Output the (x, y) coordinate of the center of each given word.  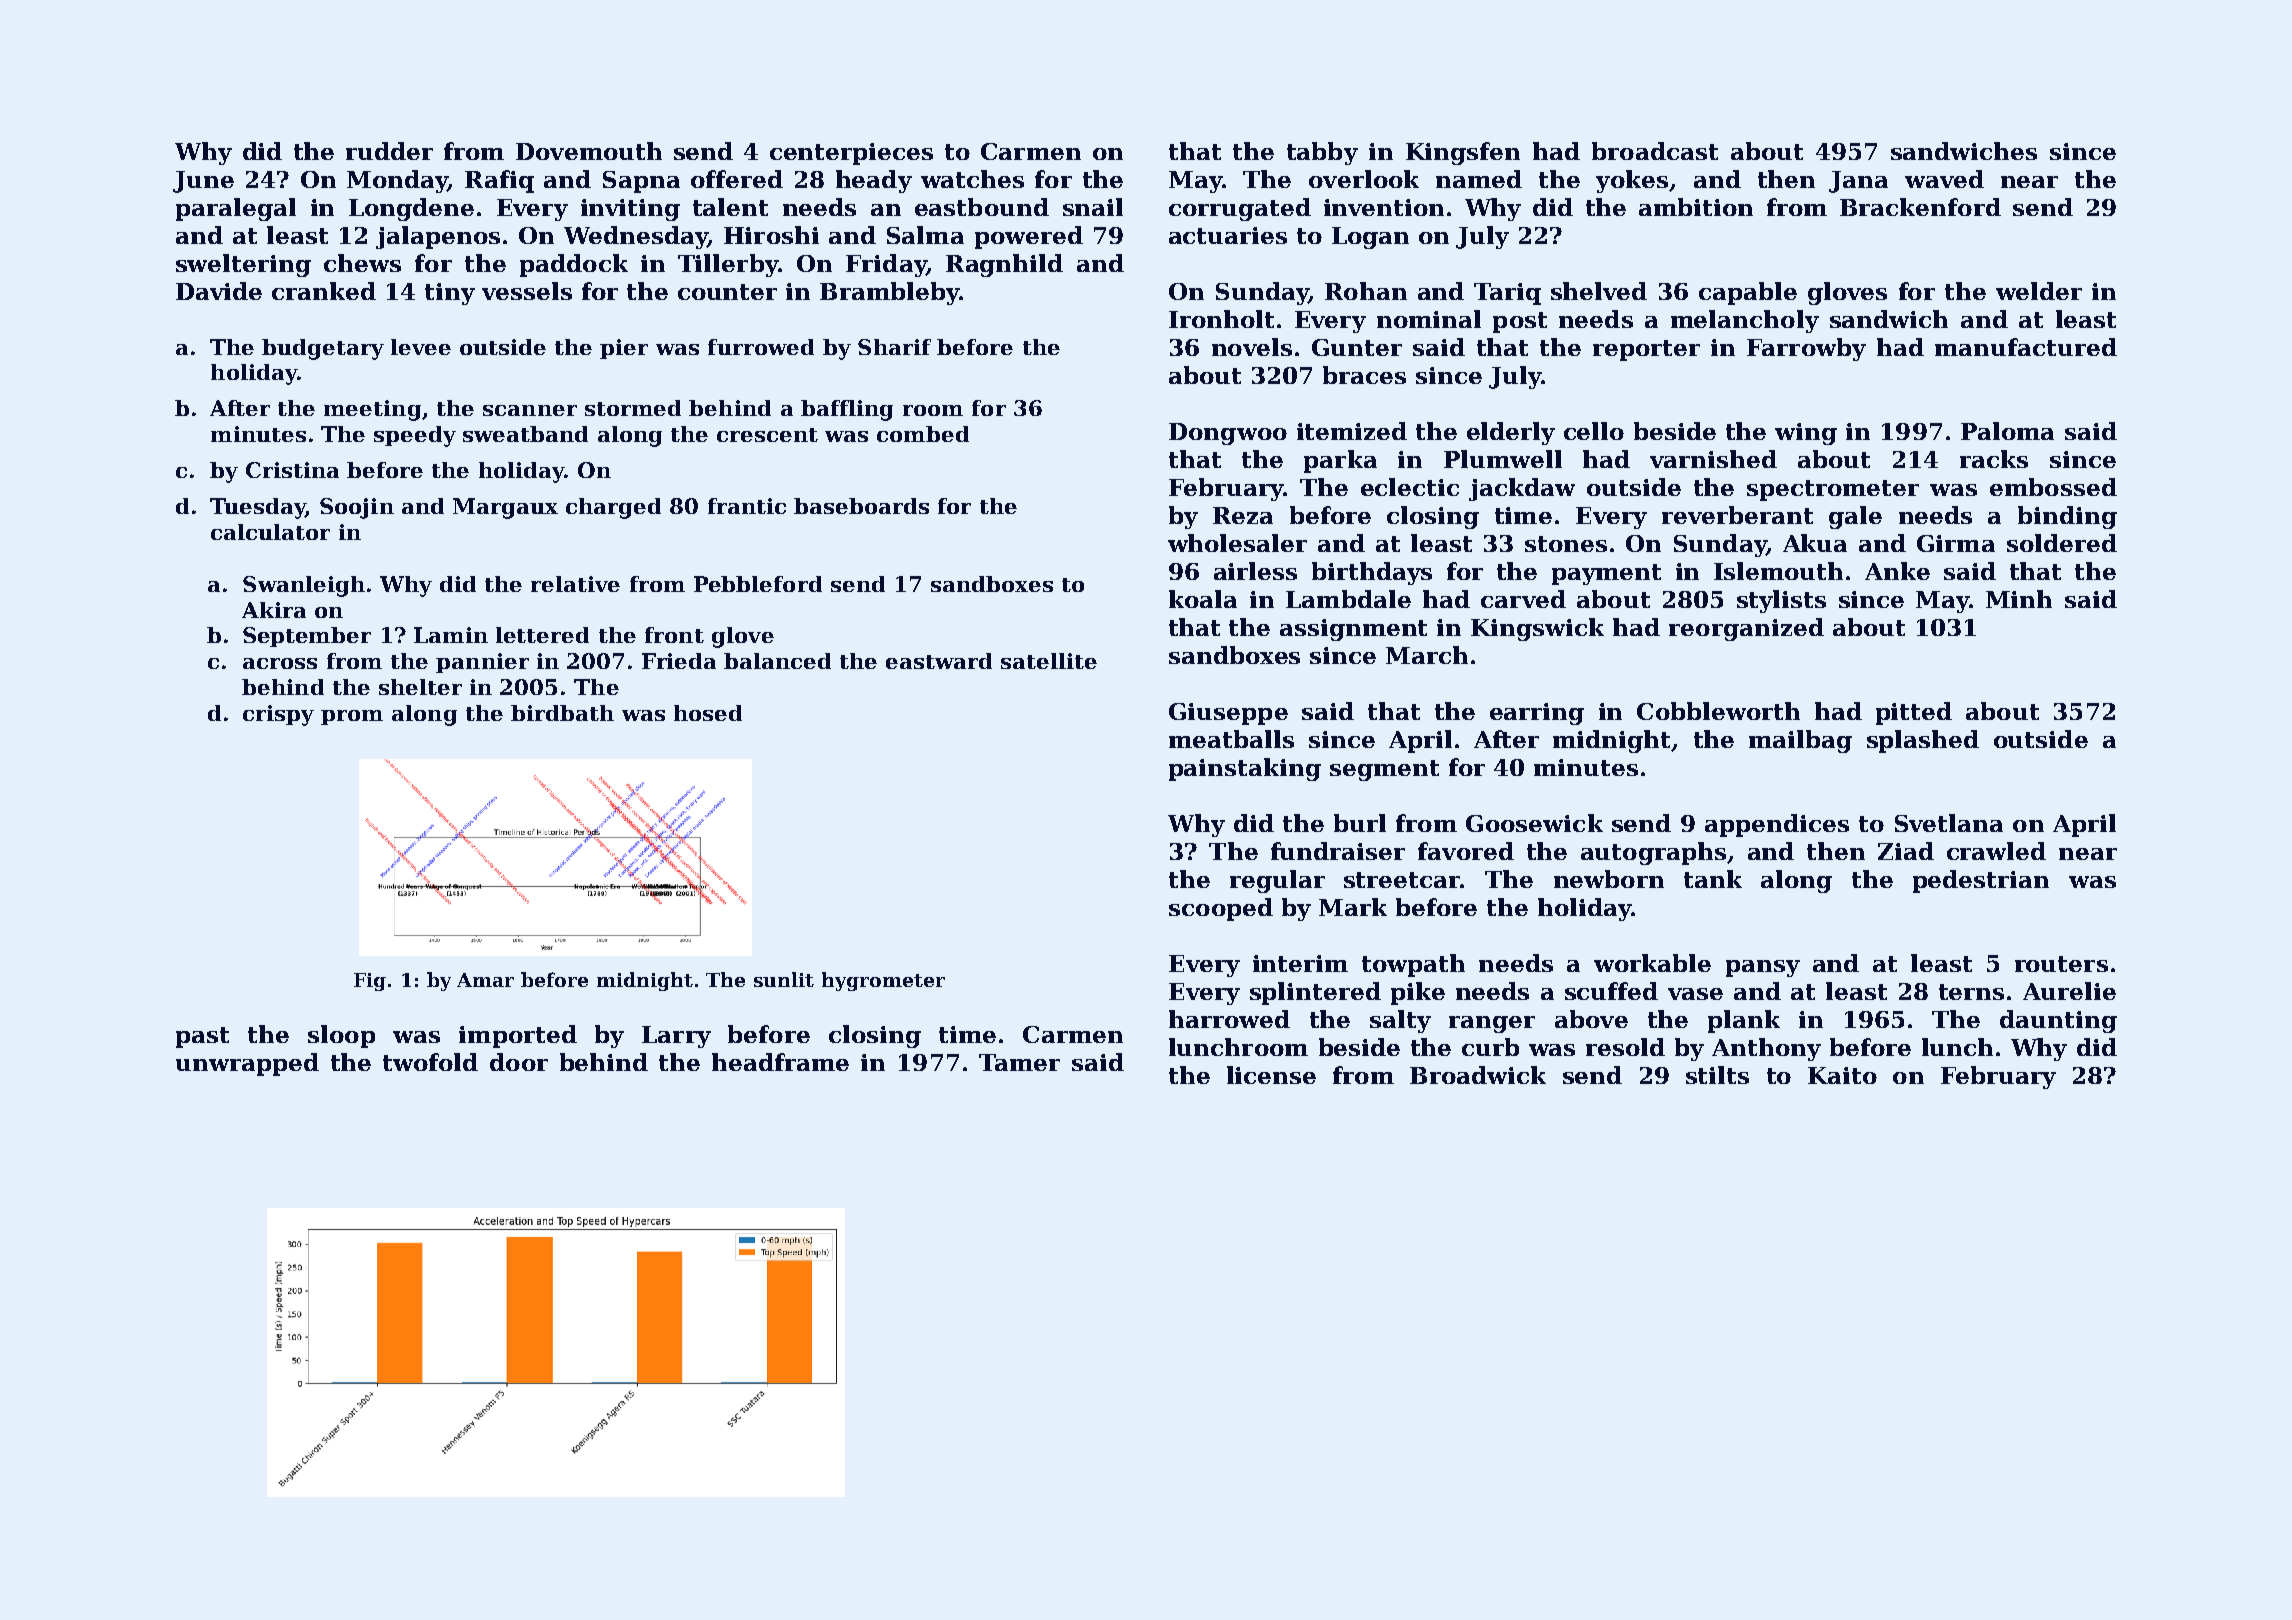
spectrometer (1833, 490)
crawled (1996, 851)
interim (1300, 963)
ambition (1696, 207)
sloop (341, 1036)
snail (1093, 207)
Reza (1243, 515)
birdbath (562, 713)
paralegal (236, 209)
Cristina (292, 470)
